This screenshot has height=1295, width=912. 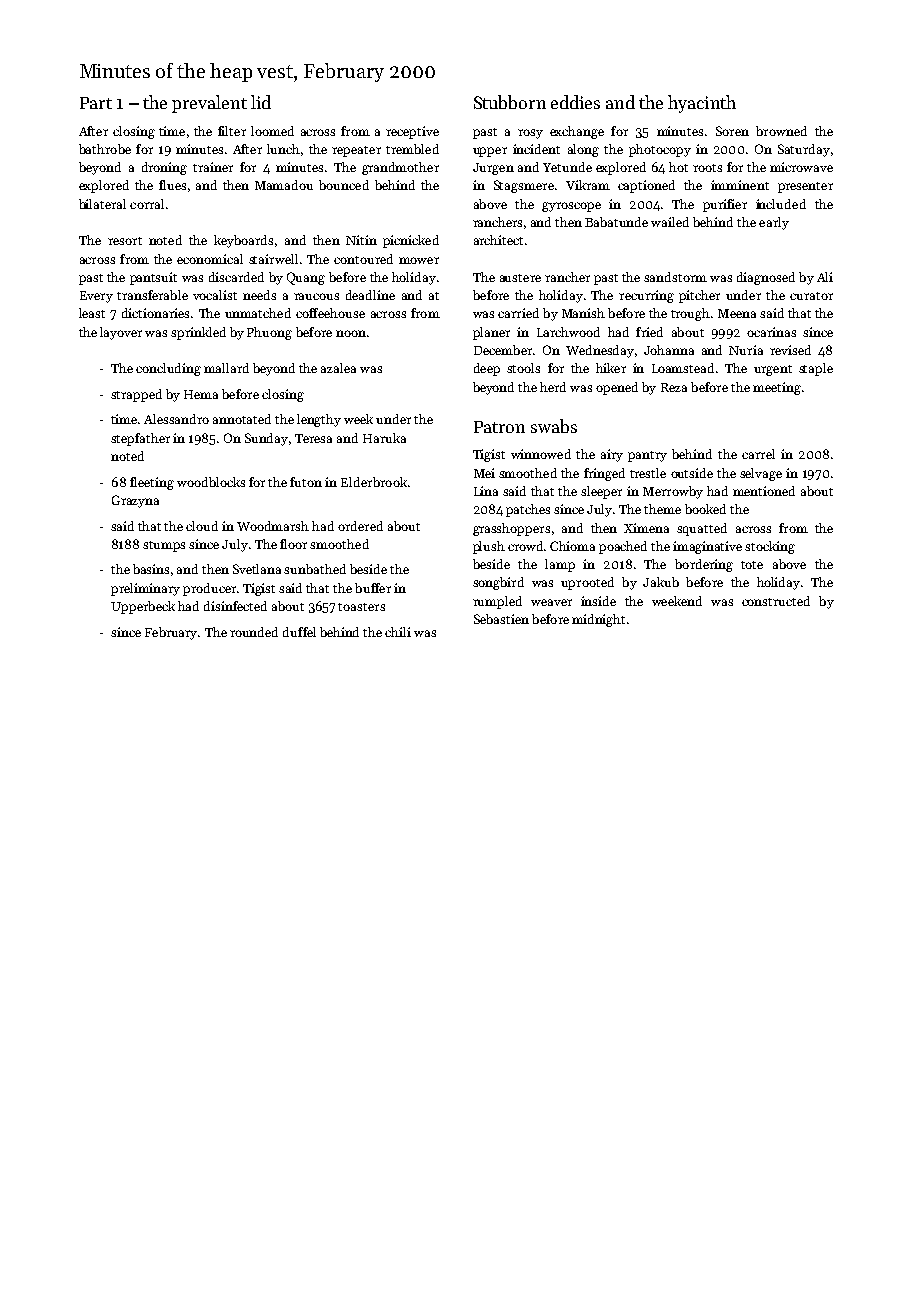 I want to click on buffer, so click(x=373, y=588).
